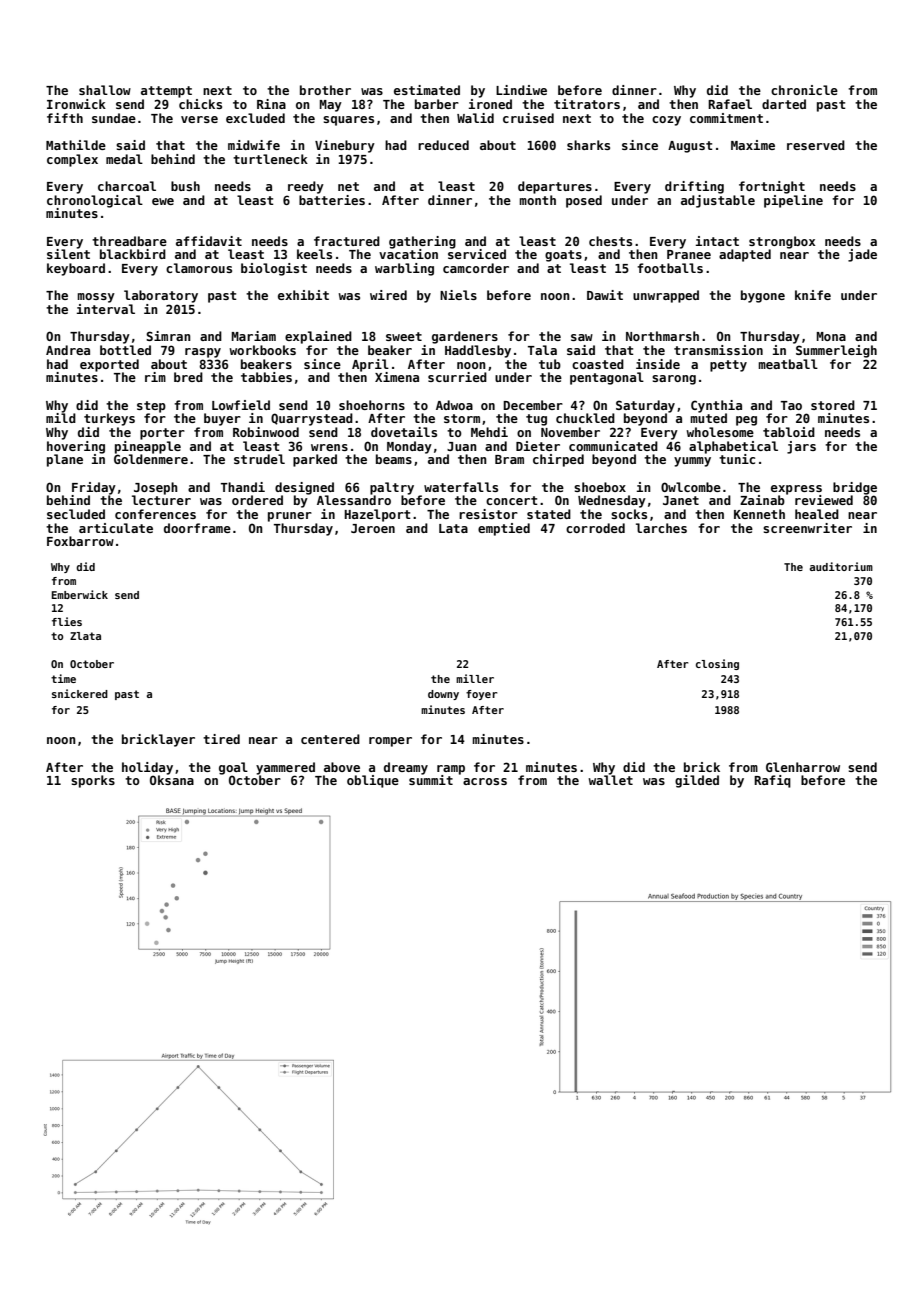  What do you see at coordinates (801, 447) in the screenshot?
I see `jars` at bounding box center [801, 447].
